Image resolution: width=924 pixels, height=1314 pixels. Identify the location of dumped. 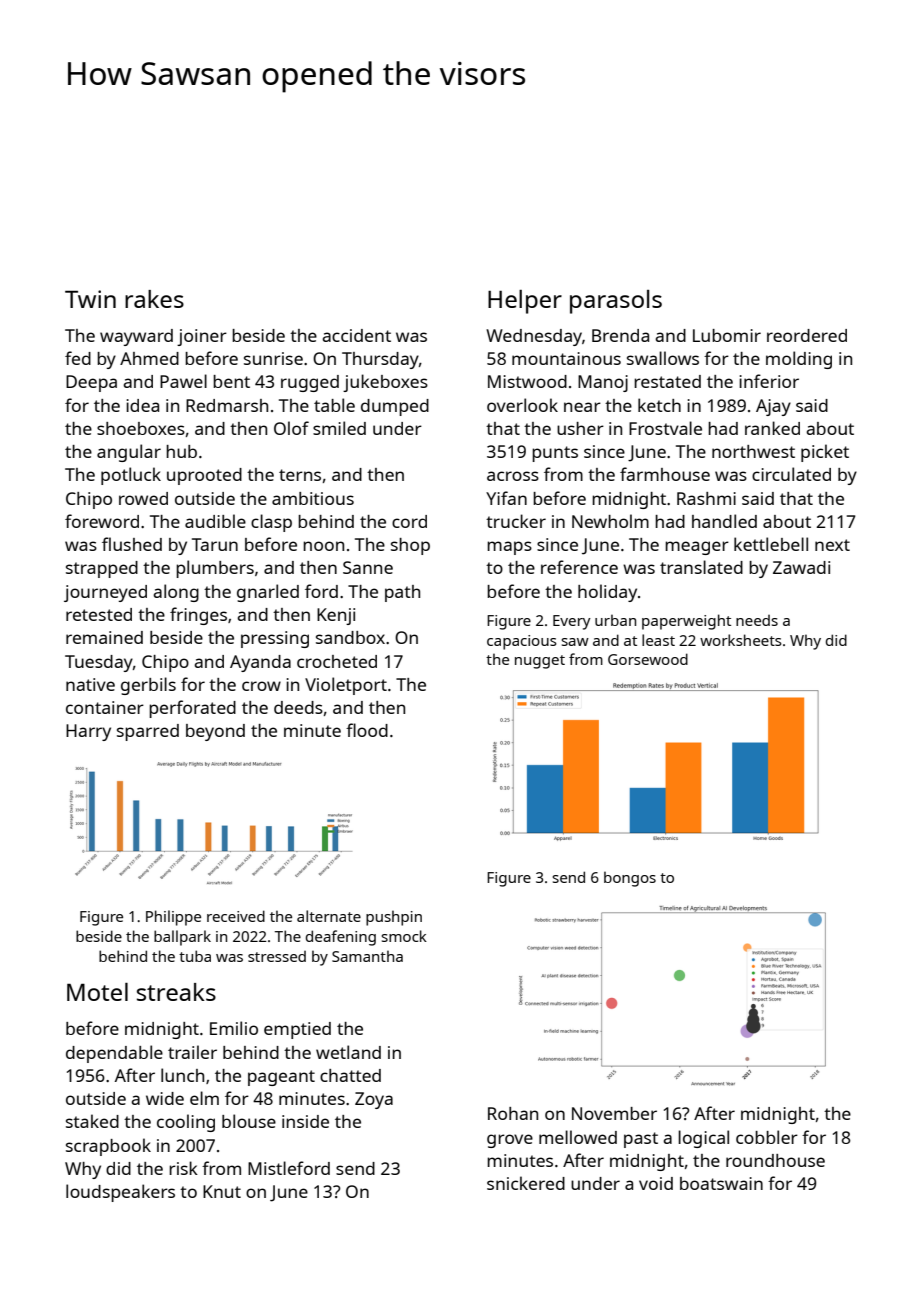
(395, 407).
